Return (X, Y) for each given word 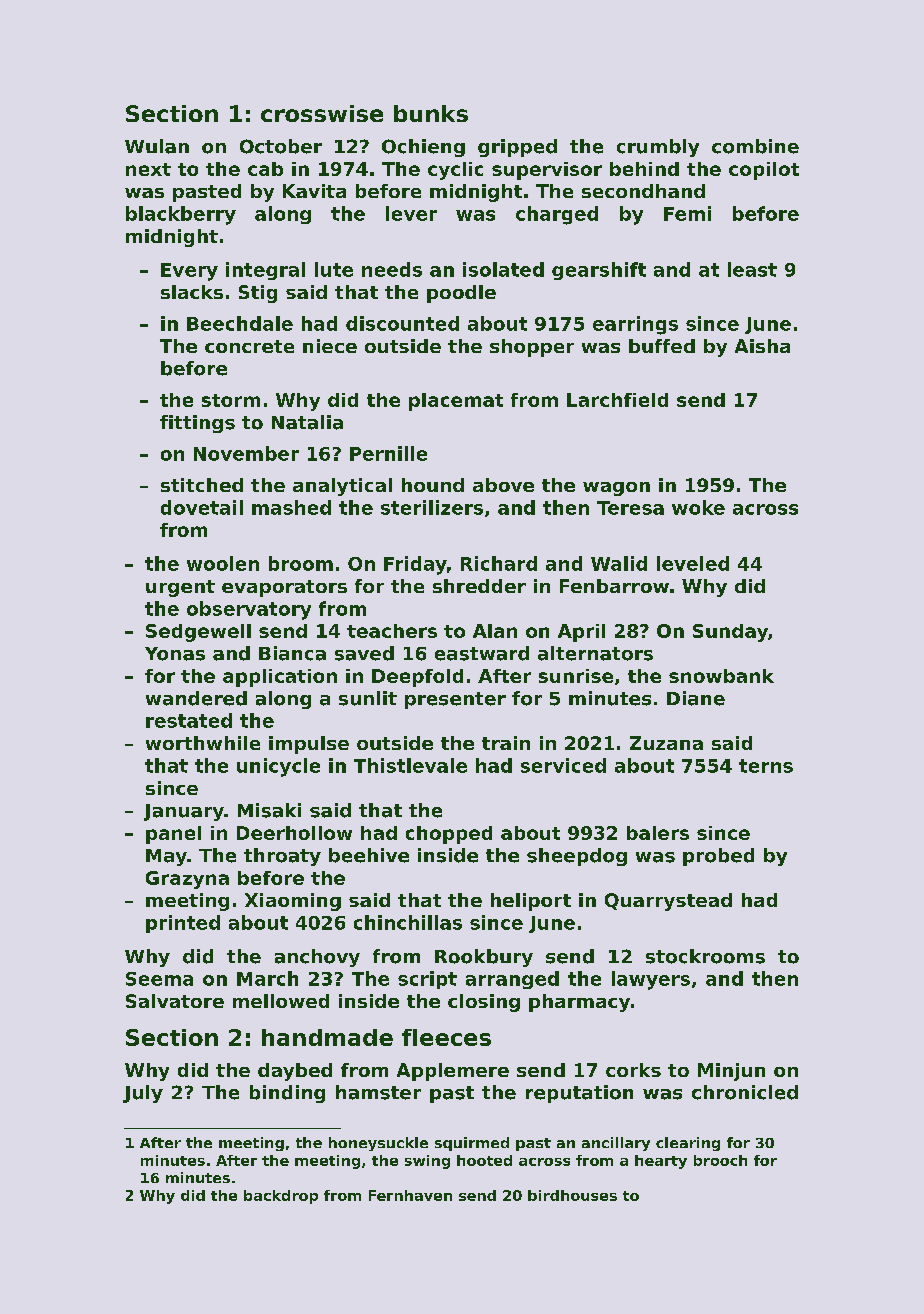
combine (755, 146)
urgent (180, 588)
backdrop (281, 1197)
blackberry (181, 215)
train (506, 743)
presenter (455, 700)
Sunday (730, 633)
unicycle (278, 767)
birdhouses (572, 1195)
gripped (517, 148)
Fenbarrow (614, 586)
